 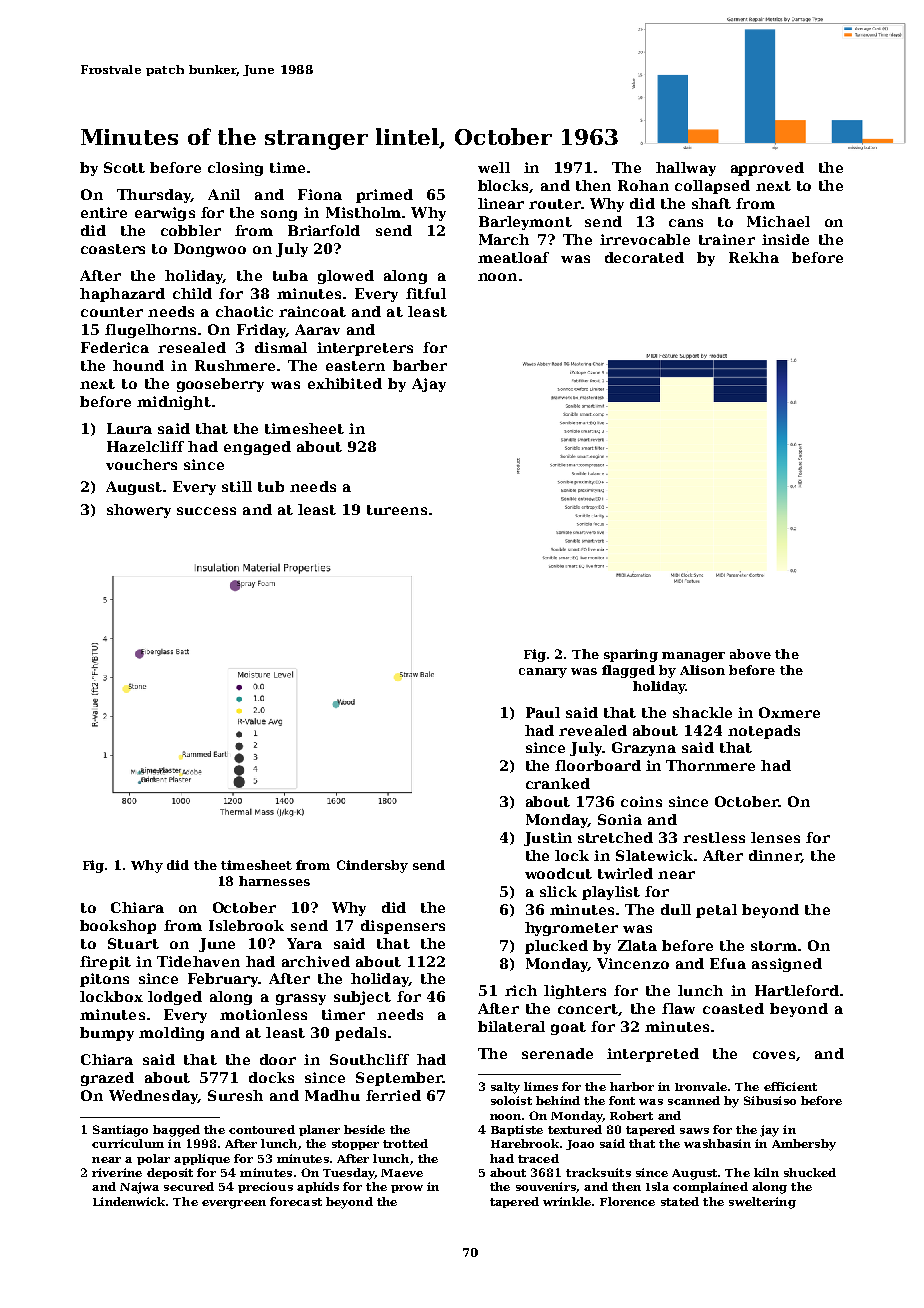 What do you see at coordinates (543, 673) in the image?
I see `canary` at bounding box center [543, 673].
